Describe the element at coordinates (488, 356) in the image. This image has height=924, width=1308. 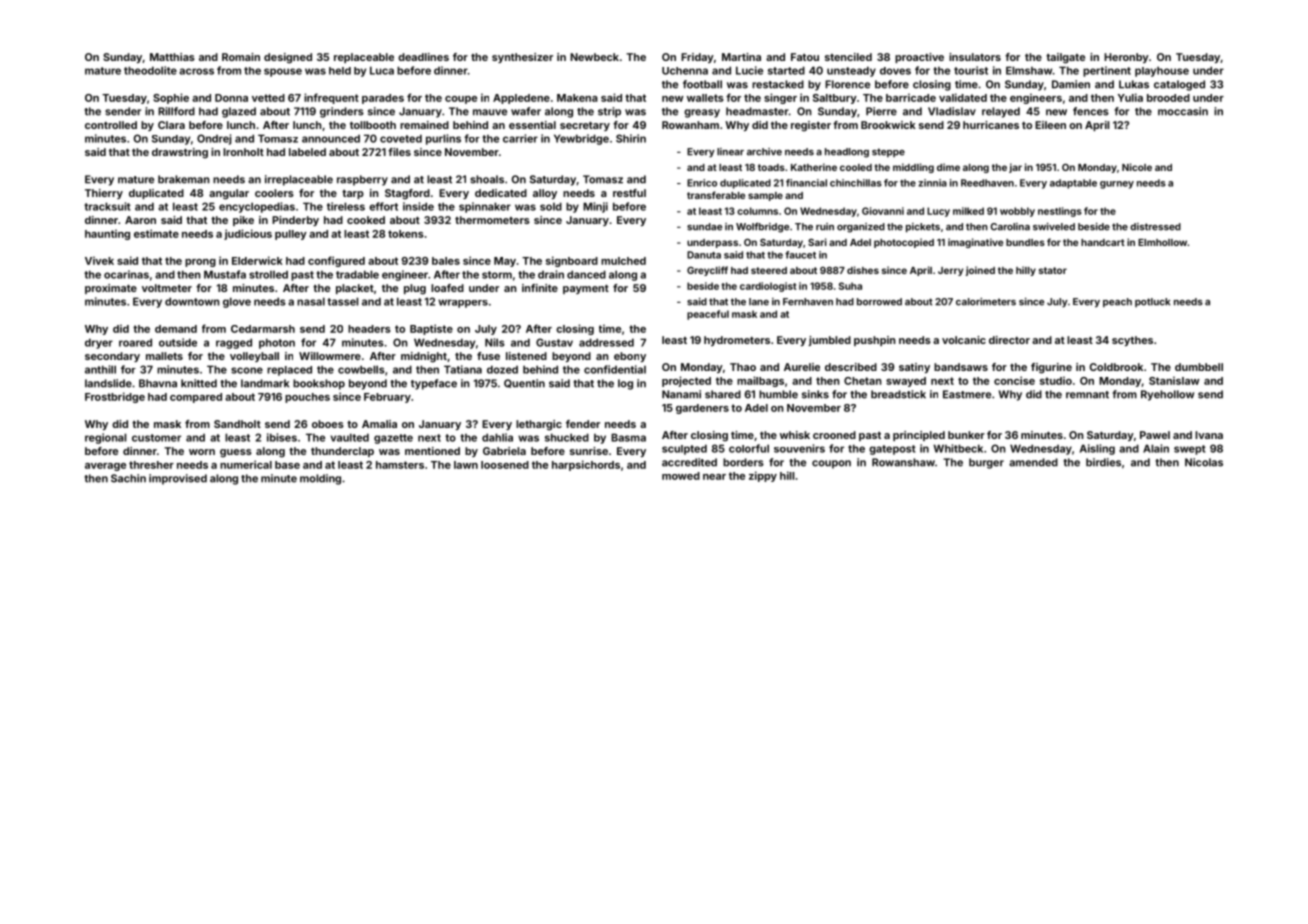
I see `fuse` at that location.
